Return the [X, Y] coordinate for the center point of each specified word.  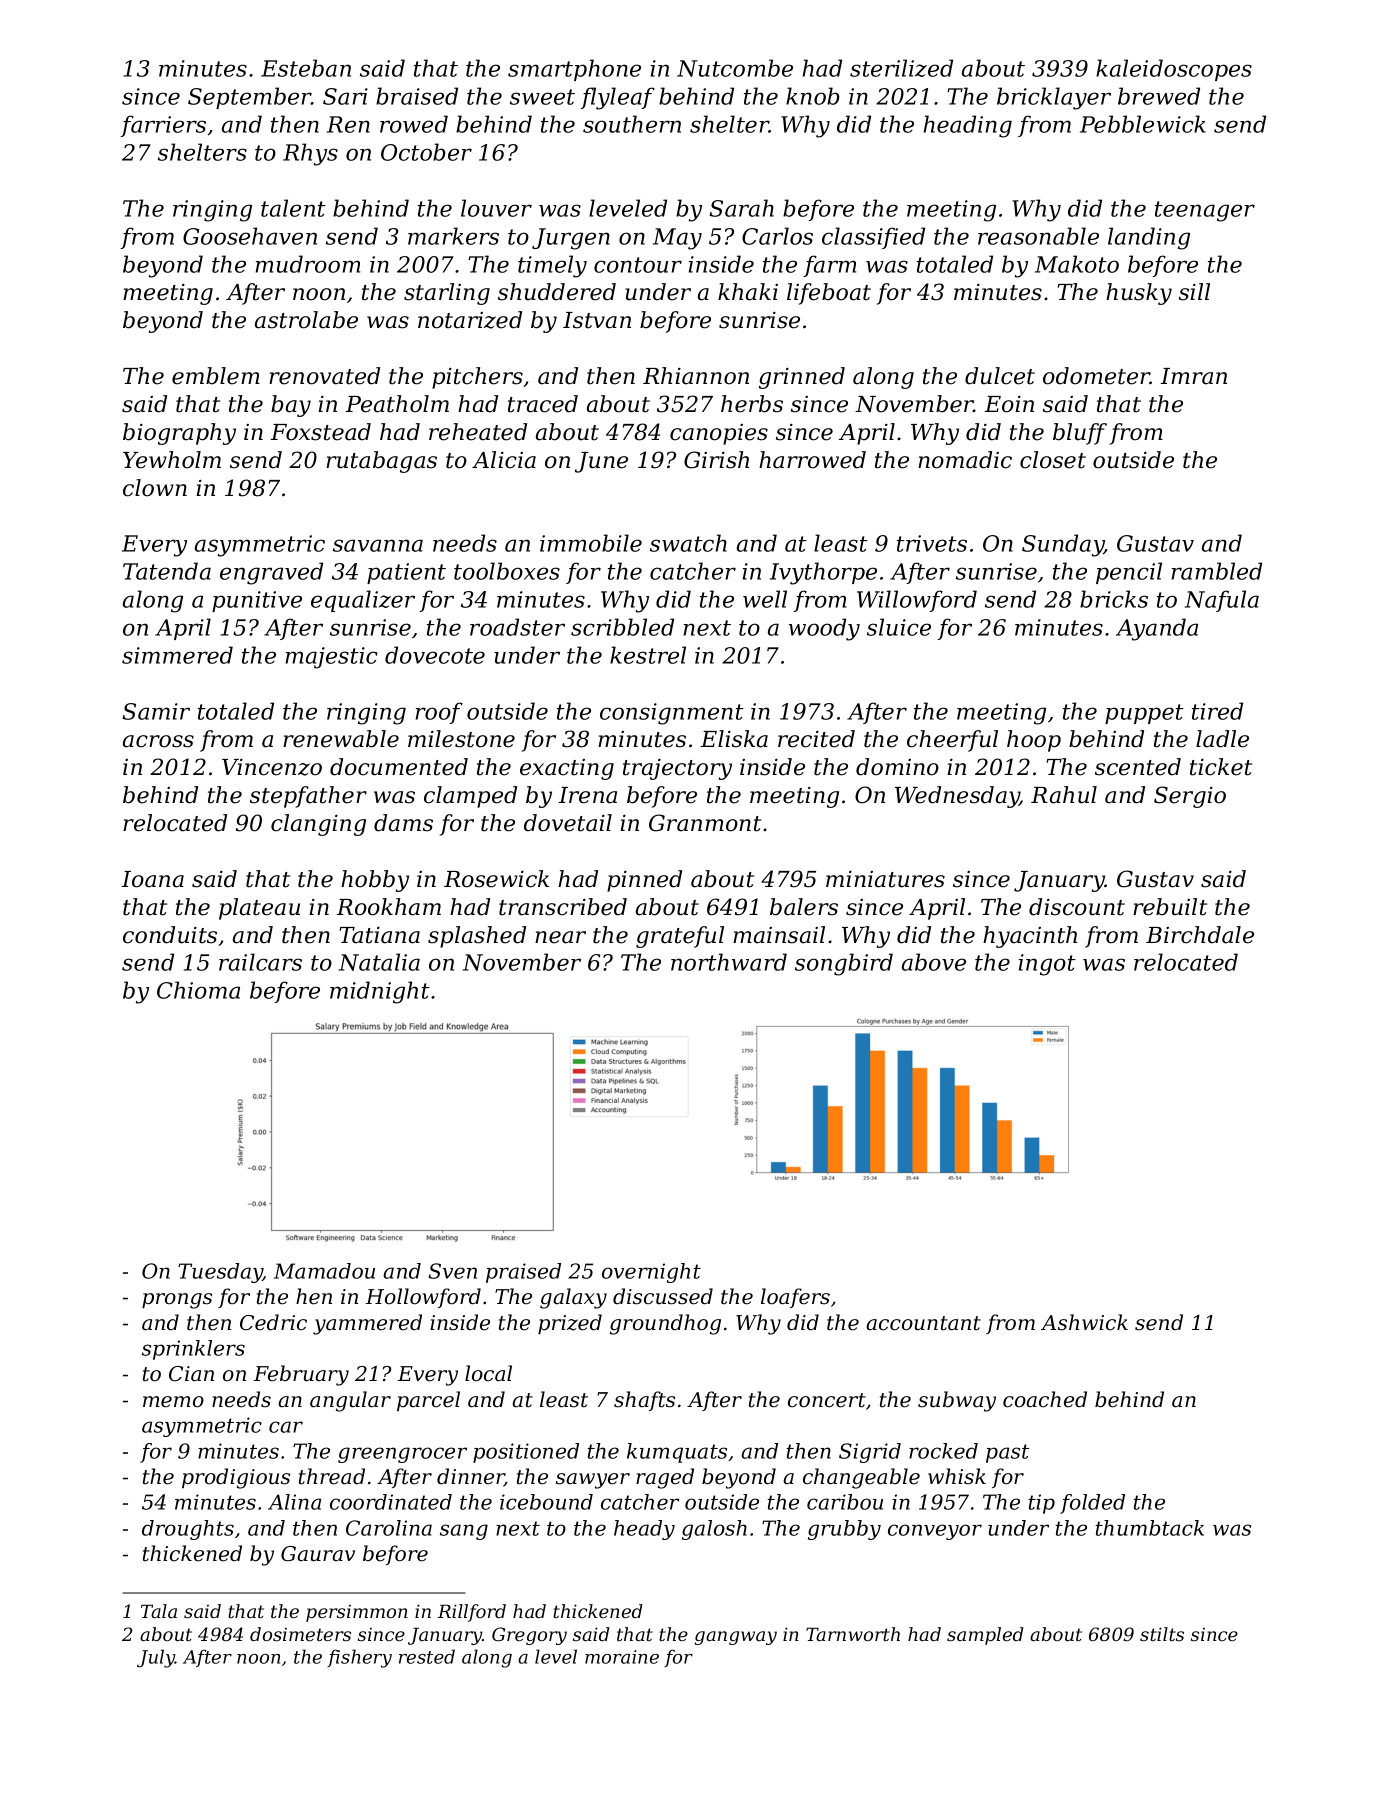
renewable [341, 739]
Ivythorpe [823, 573]
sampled [985, 1636]
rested [427, 1656]
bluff [1080, 434]
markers [453, 236]
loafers [795, 1298]
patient [406, 573]
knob [812, 96]
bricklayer [1054, 98]
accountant [923, 1323]
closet [1053, 460]
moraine [622, 1657]
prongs [177, 1301]
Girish [716, 460]
